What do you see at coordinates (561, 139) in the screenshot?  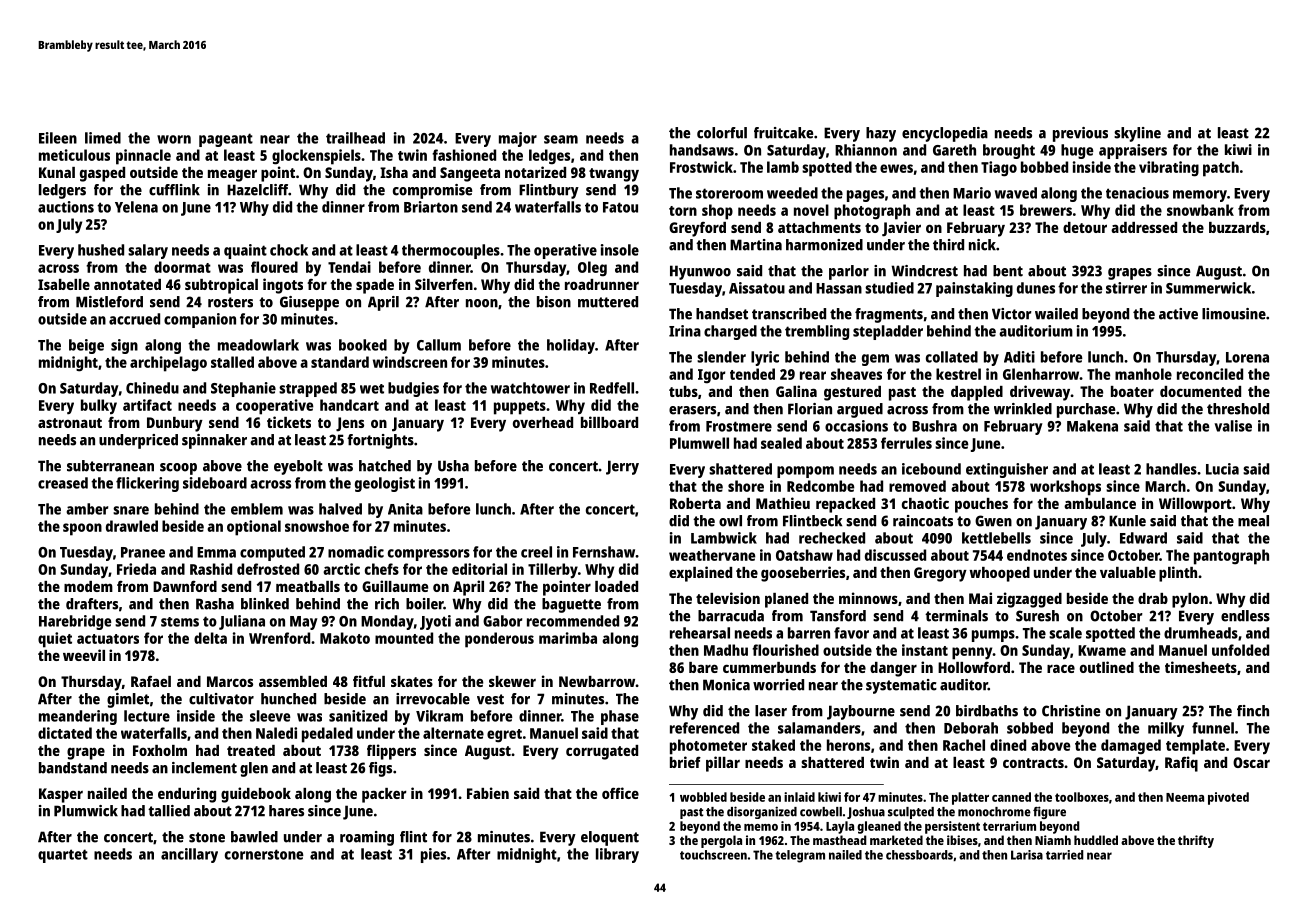 I see `seam` at bounding box center [561, 139].
